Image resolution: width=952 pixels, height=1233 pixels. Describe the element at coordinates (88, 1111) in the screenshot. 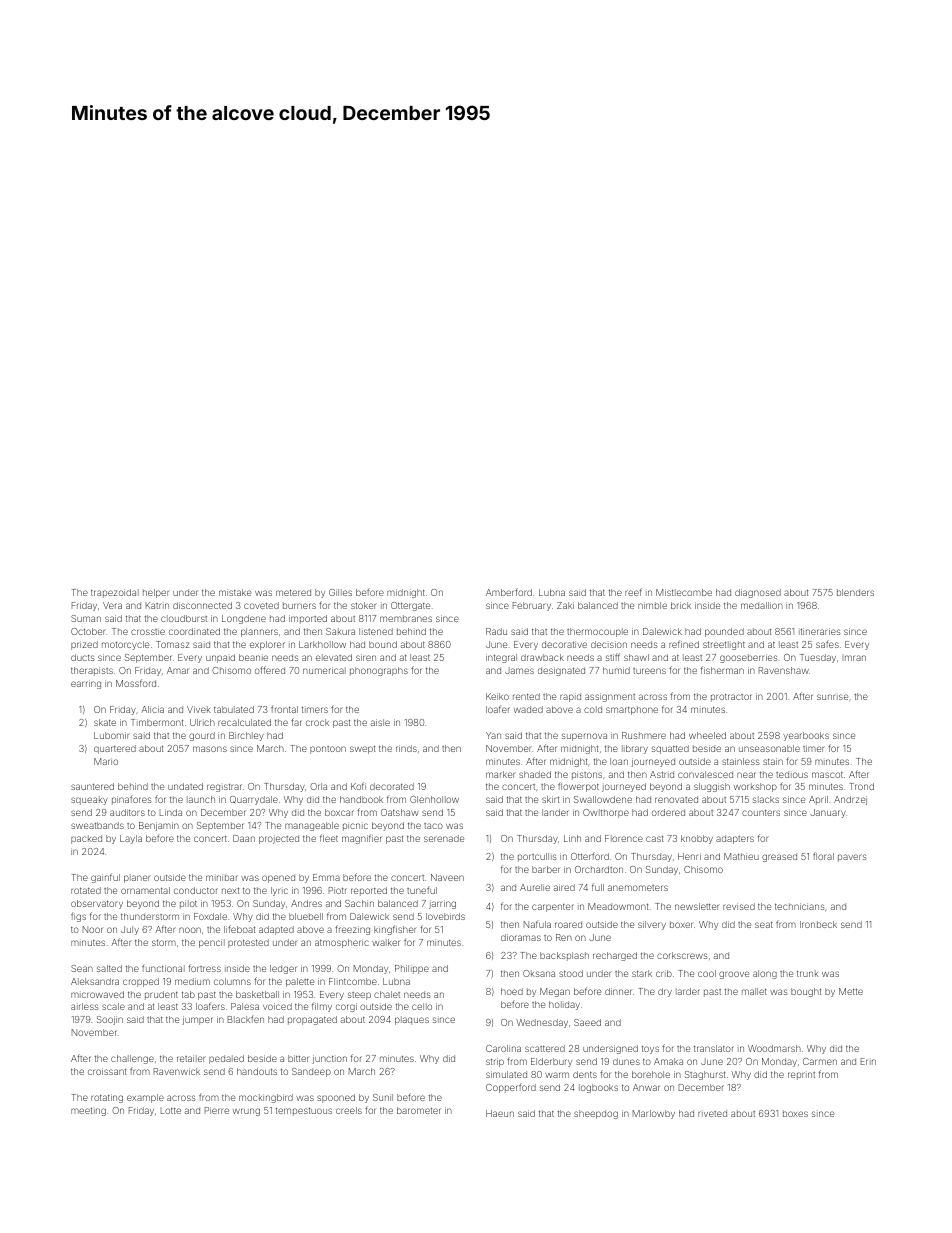

I see `meeting` at that location.
